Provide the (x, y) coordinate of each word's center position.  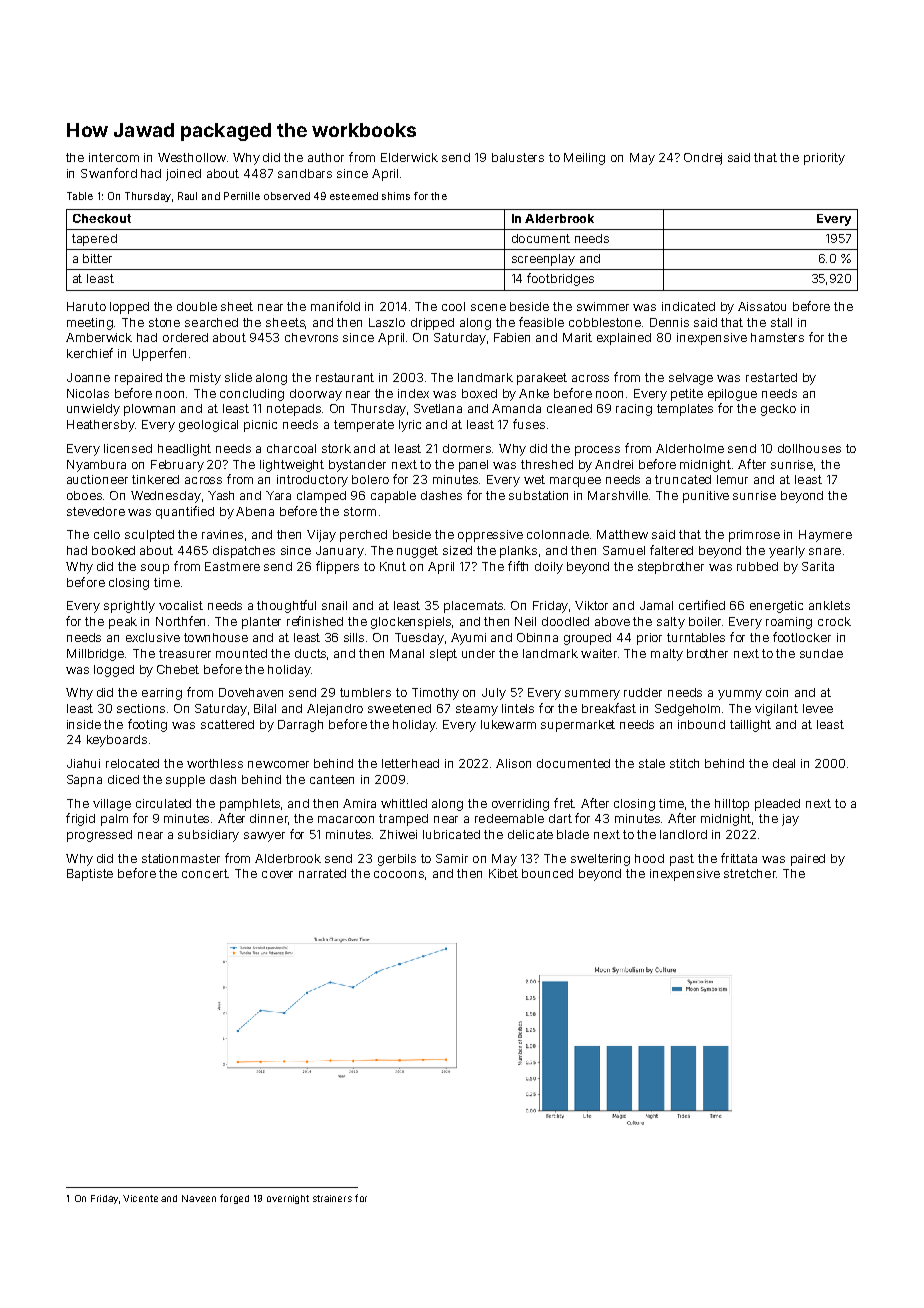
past (682, 860)
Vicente (140, 1198)
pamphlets (250, 805)
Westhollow (192, 157)
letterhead (410, 763)
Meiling (584, 159)
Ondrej (703, 159)
